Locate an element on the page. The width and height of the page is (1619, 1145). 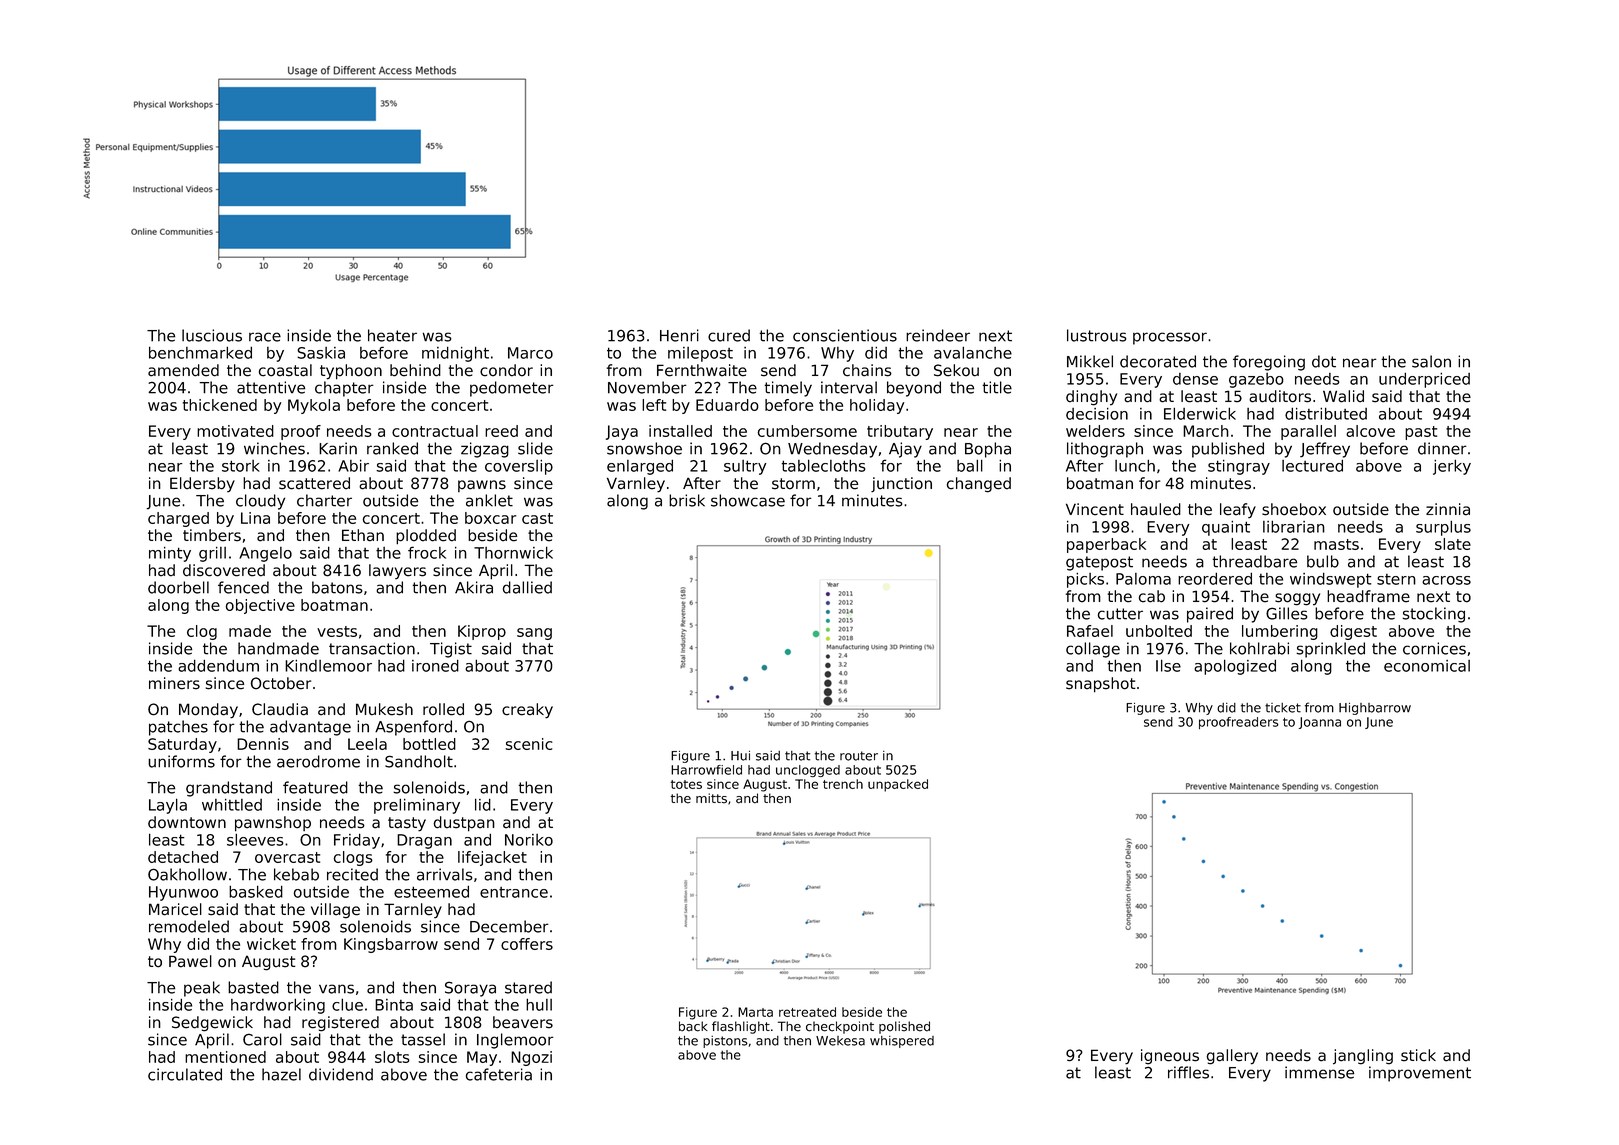
race is located at coordinates (265, 337).
